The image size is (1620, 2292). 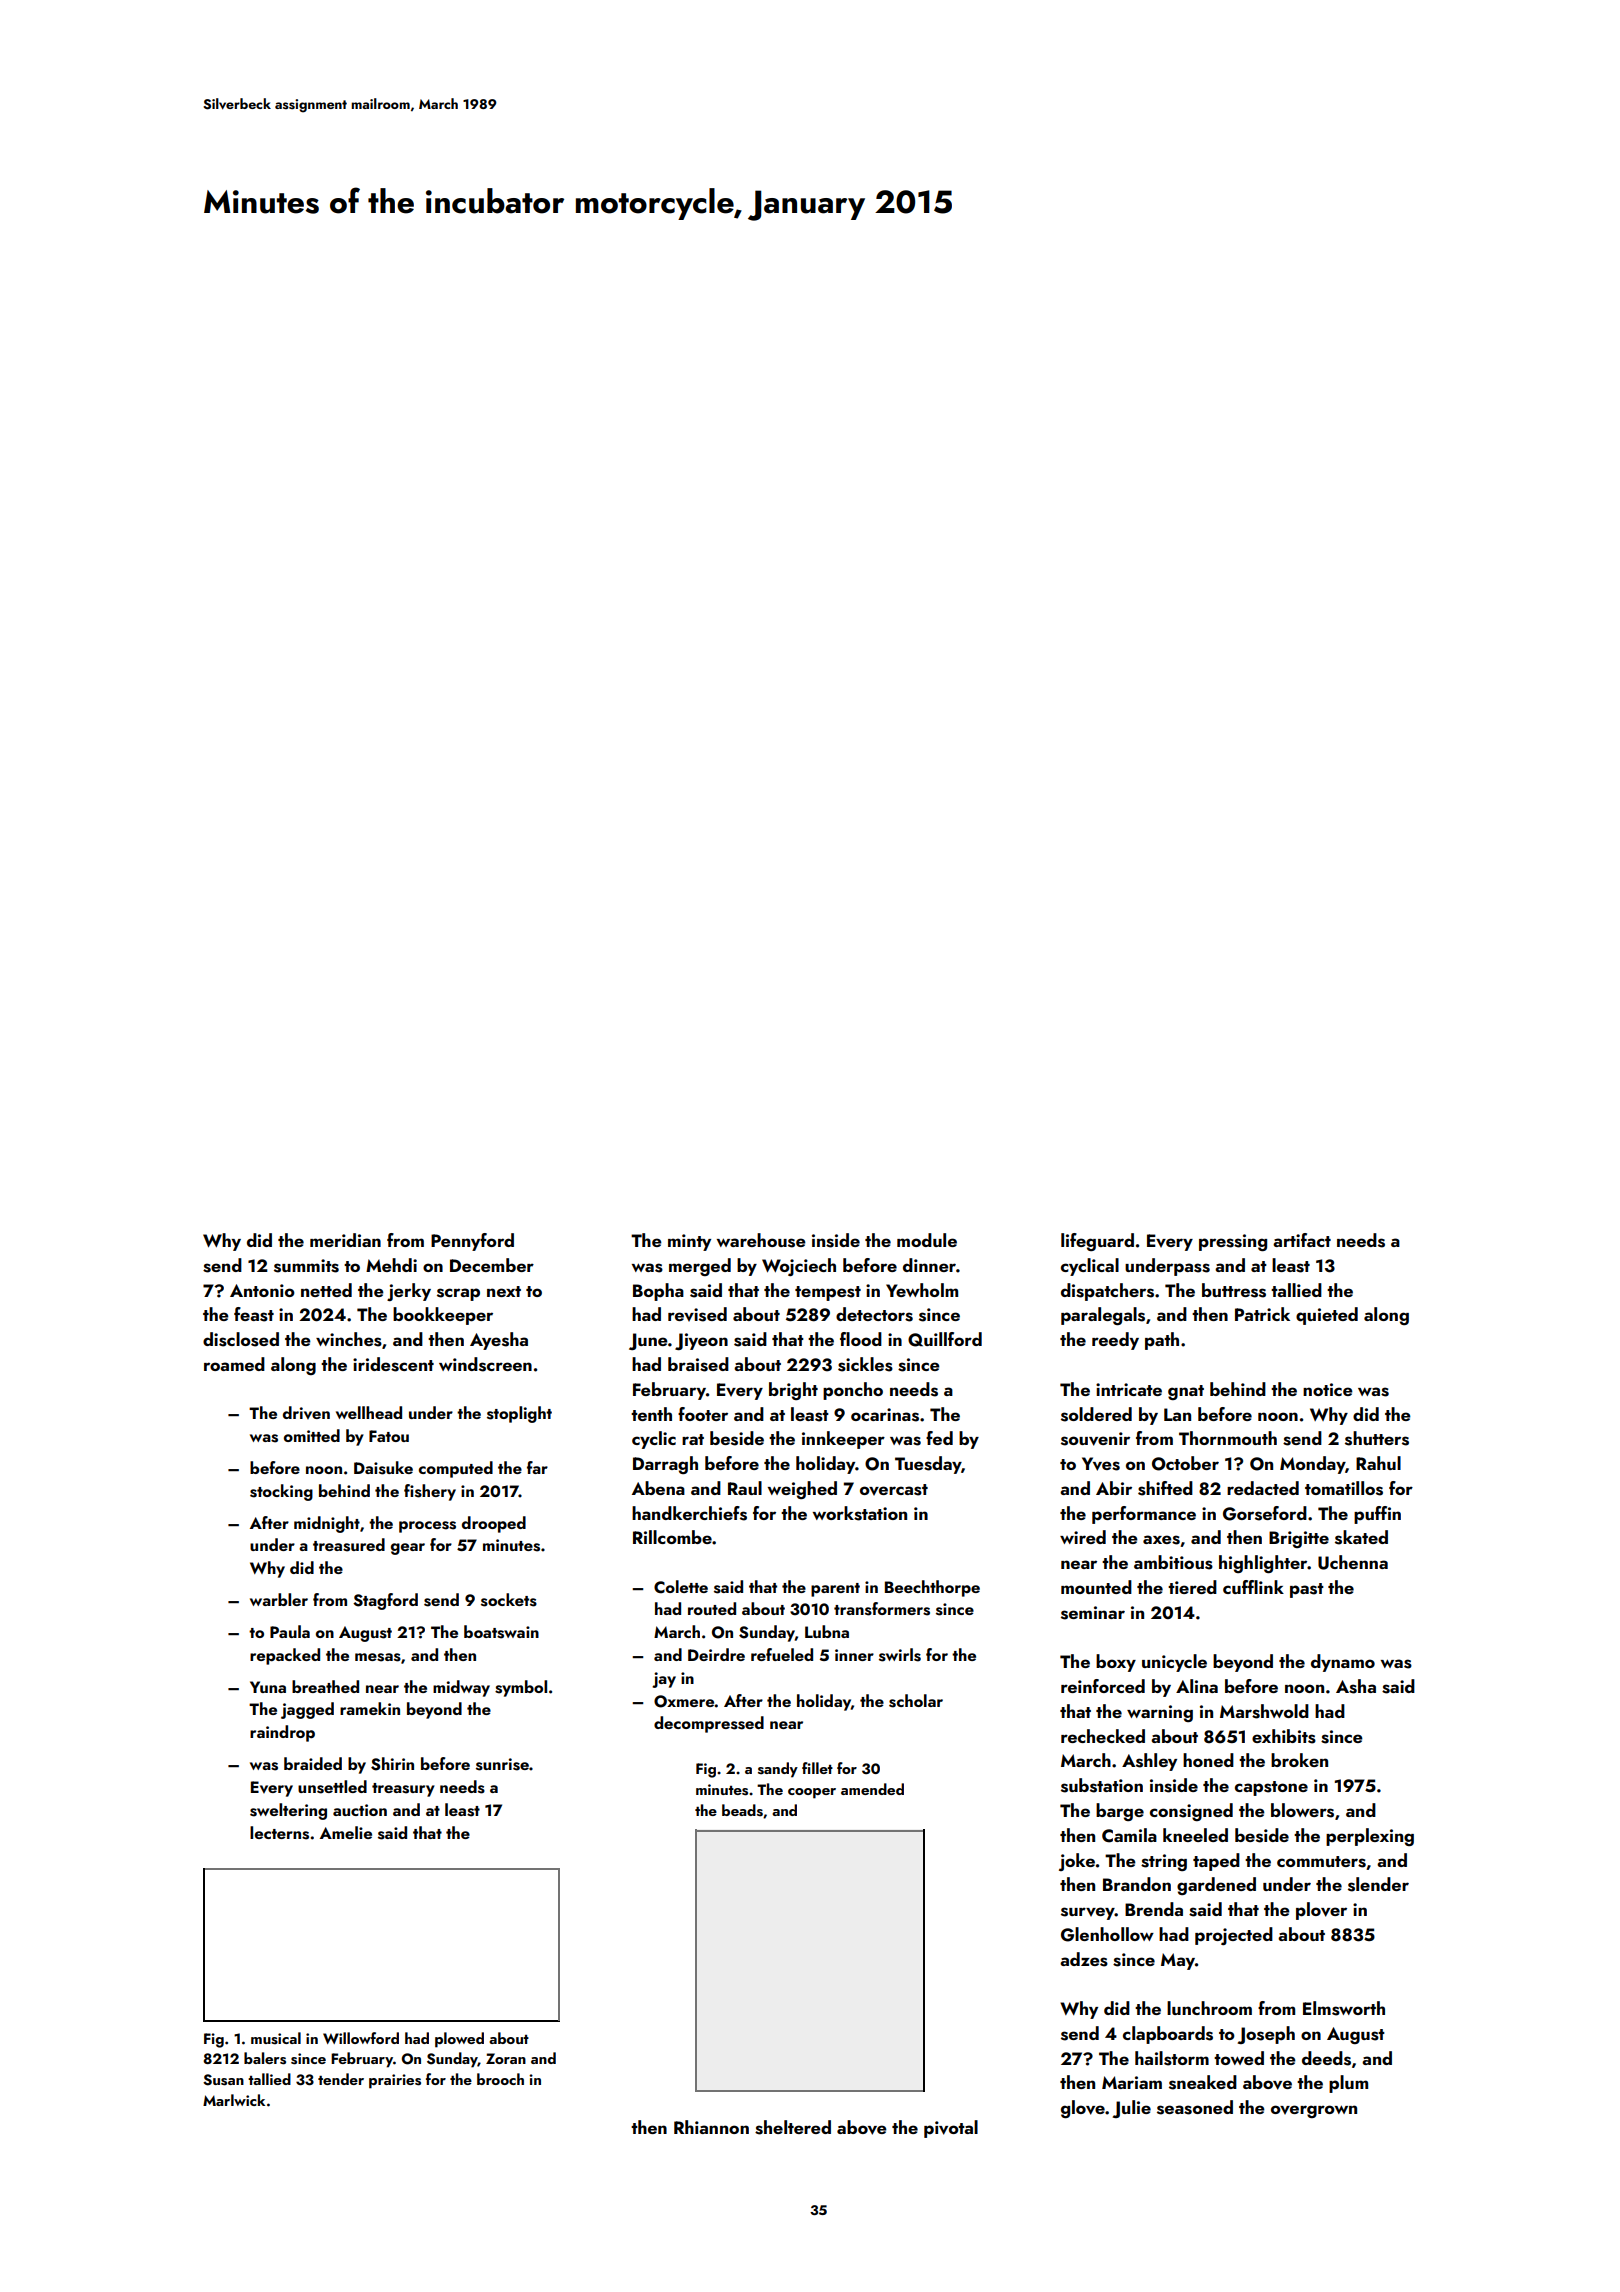 What do you see at coordinates (1266, 2035) in the image?
I see `Joseph` at bounding box center [1266, 2035].
